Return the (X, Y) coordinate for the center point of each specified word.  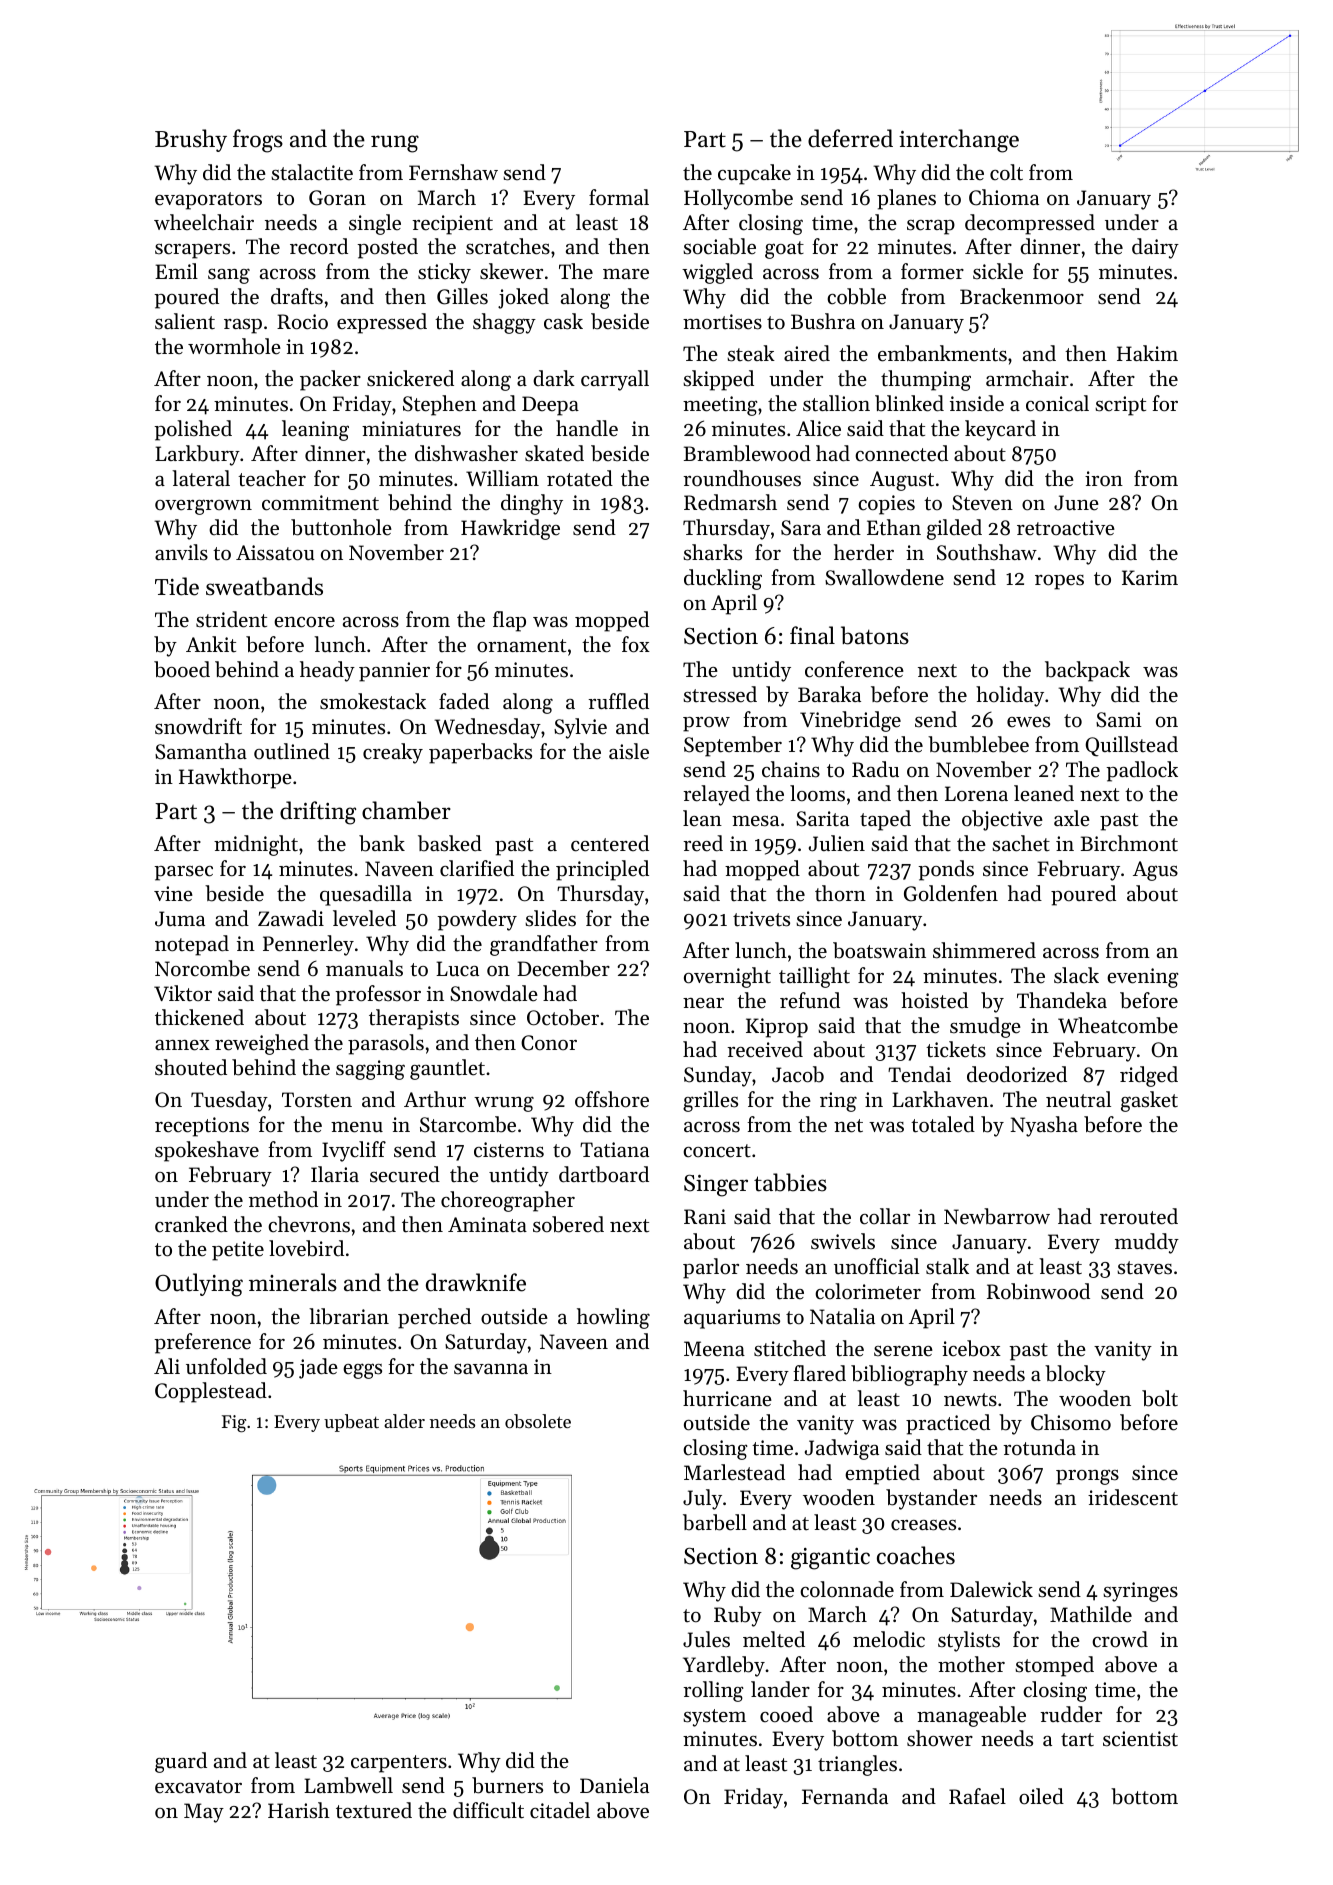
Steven (982, 503)
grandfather (544, 945)
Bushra (823, 321)
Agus (1155, 871)
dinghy (532, 504)
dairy (1155, 248)
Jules (706, 1639)
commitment (320, 503)
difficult (488, 1810)
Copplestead (211, 1392)
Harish (299, 1810)
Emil (176, 271)
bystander (931, 1499)
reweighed (262, 1044)
